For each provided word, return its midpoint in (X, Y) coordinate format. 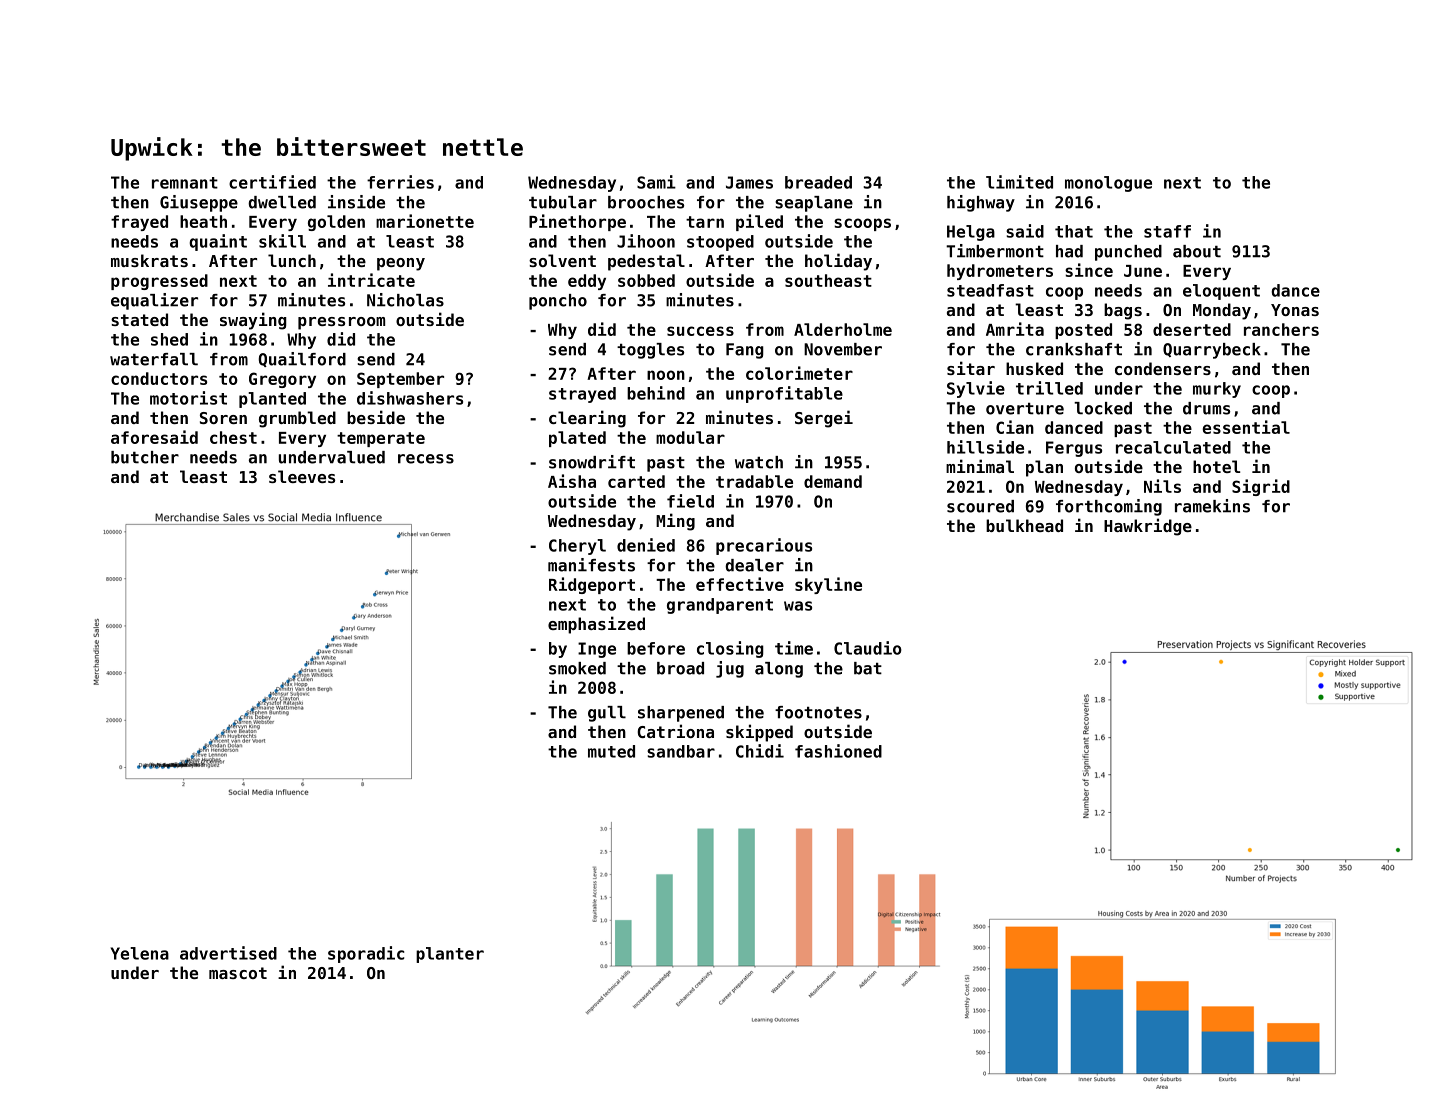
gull (607, 714)
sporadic (366, 954)
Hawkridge (1148, 527)
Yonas (1295, 310)
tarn (705, 222)
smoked (577, 668)
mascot (238, 973)
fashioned (838, 751)
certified (272, 182)
